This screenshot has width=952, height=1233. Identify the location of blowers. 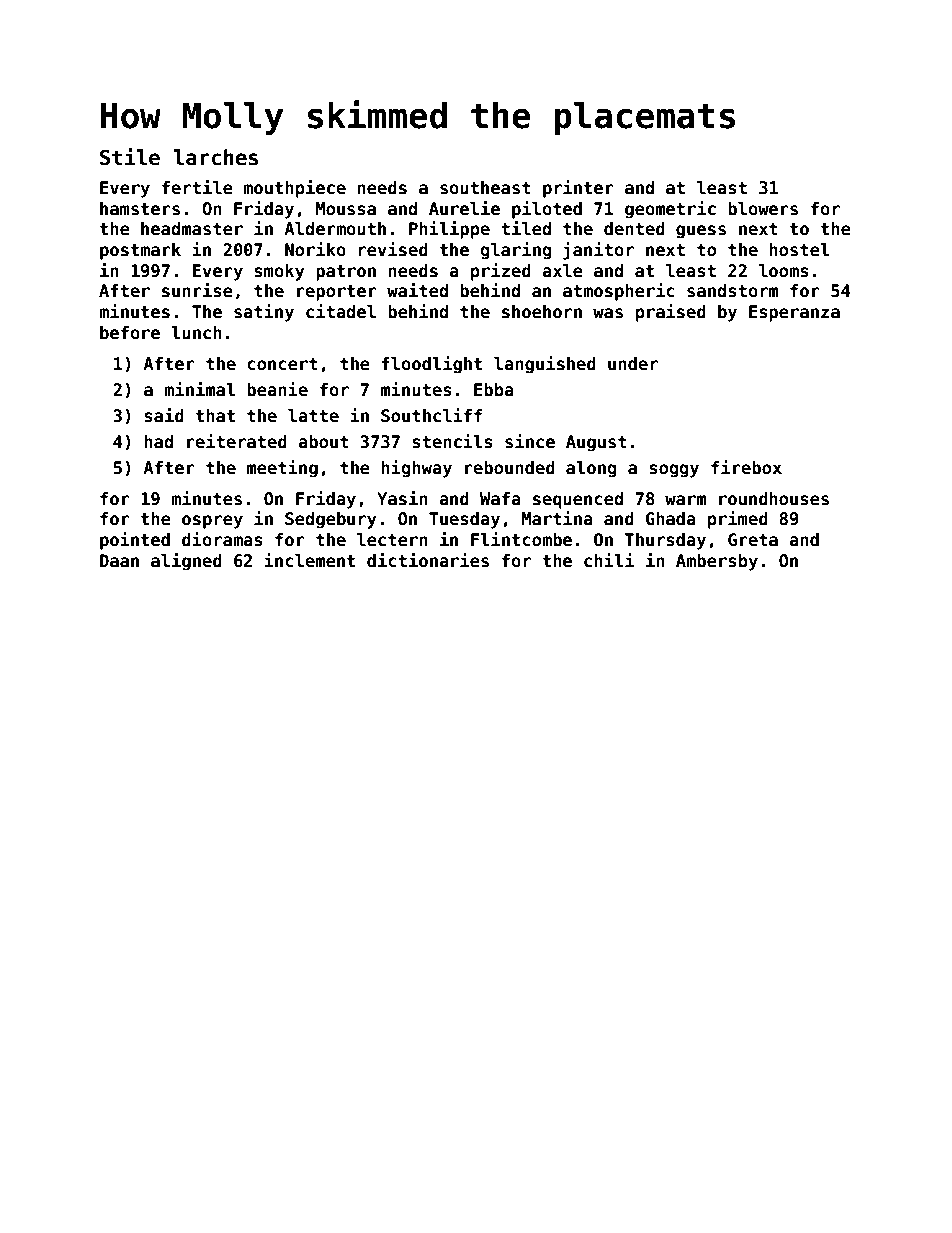
(763, 209).
